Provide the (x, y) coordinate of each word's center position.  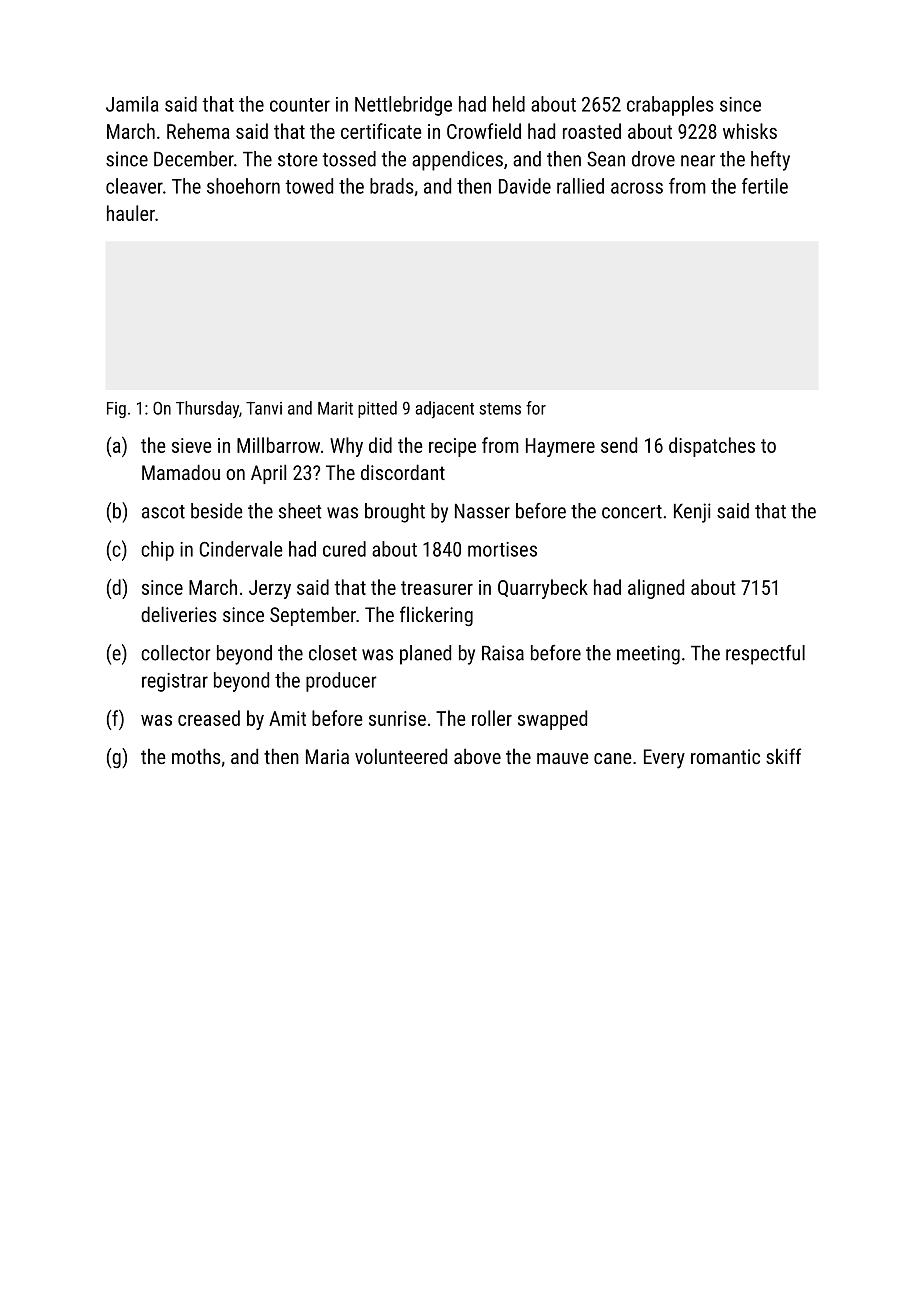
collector (176, 653)
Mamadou (181, 472)
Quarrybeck (543, 589)
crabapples (670, 106)
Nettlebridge (403, 106)
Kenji (692, 513)
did (380, 445)
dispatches (712, 447)
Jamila (132, 104)
